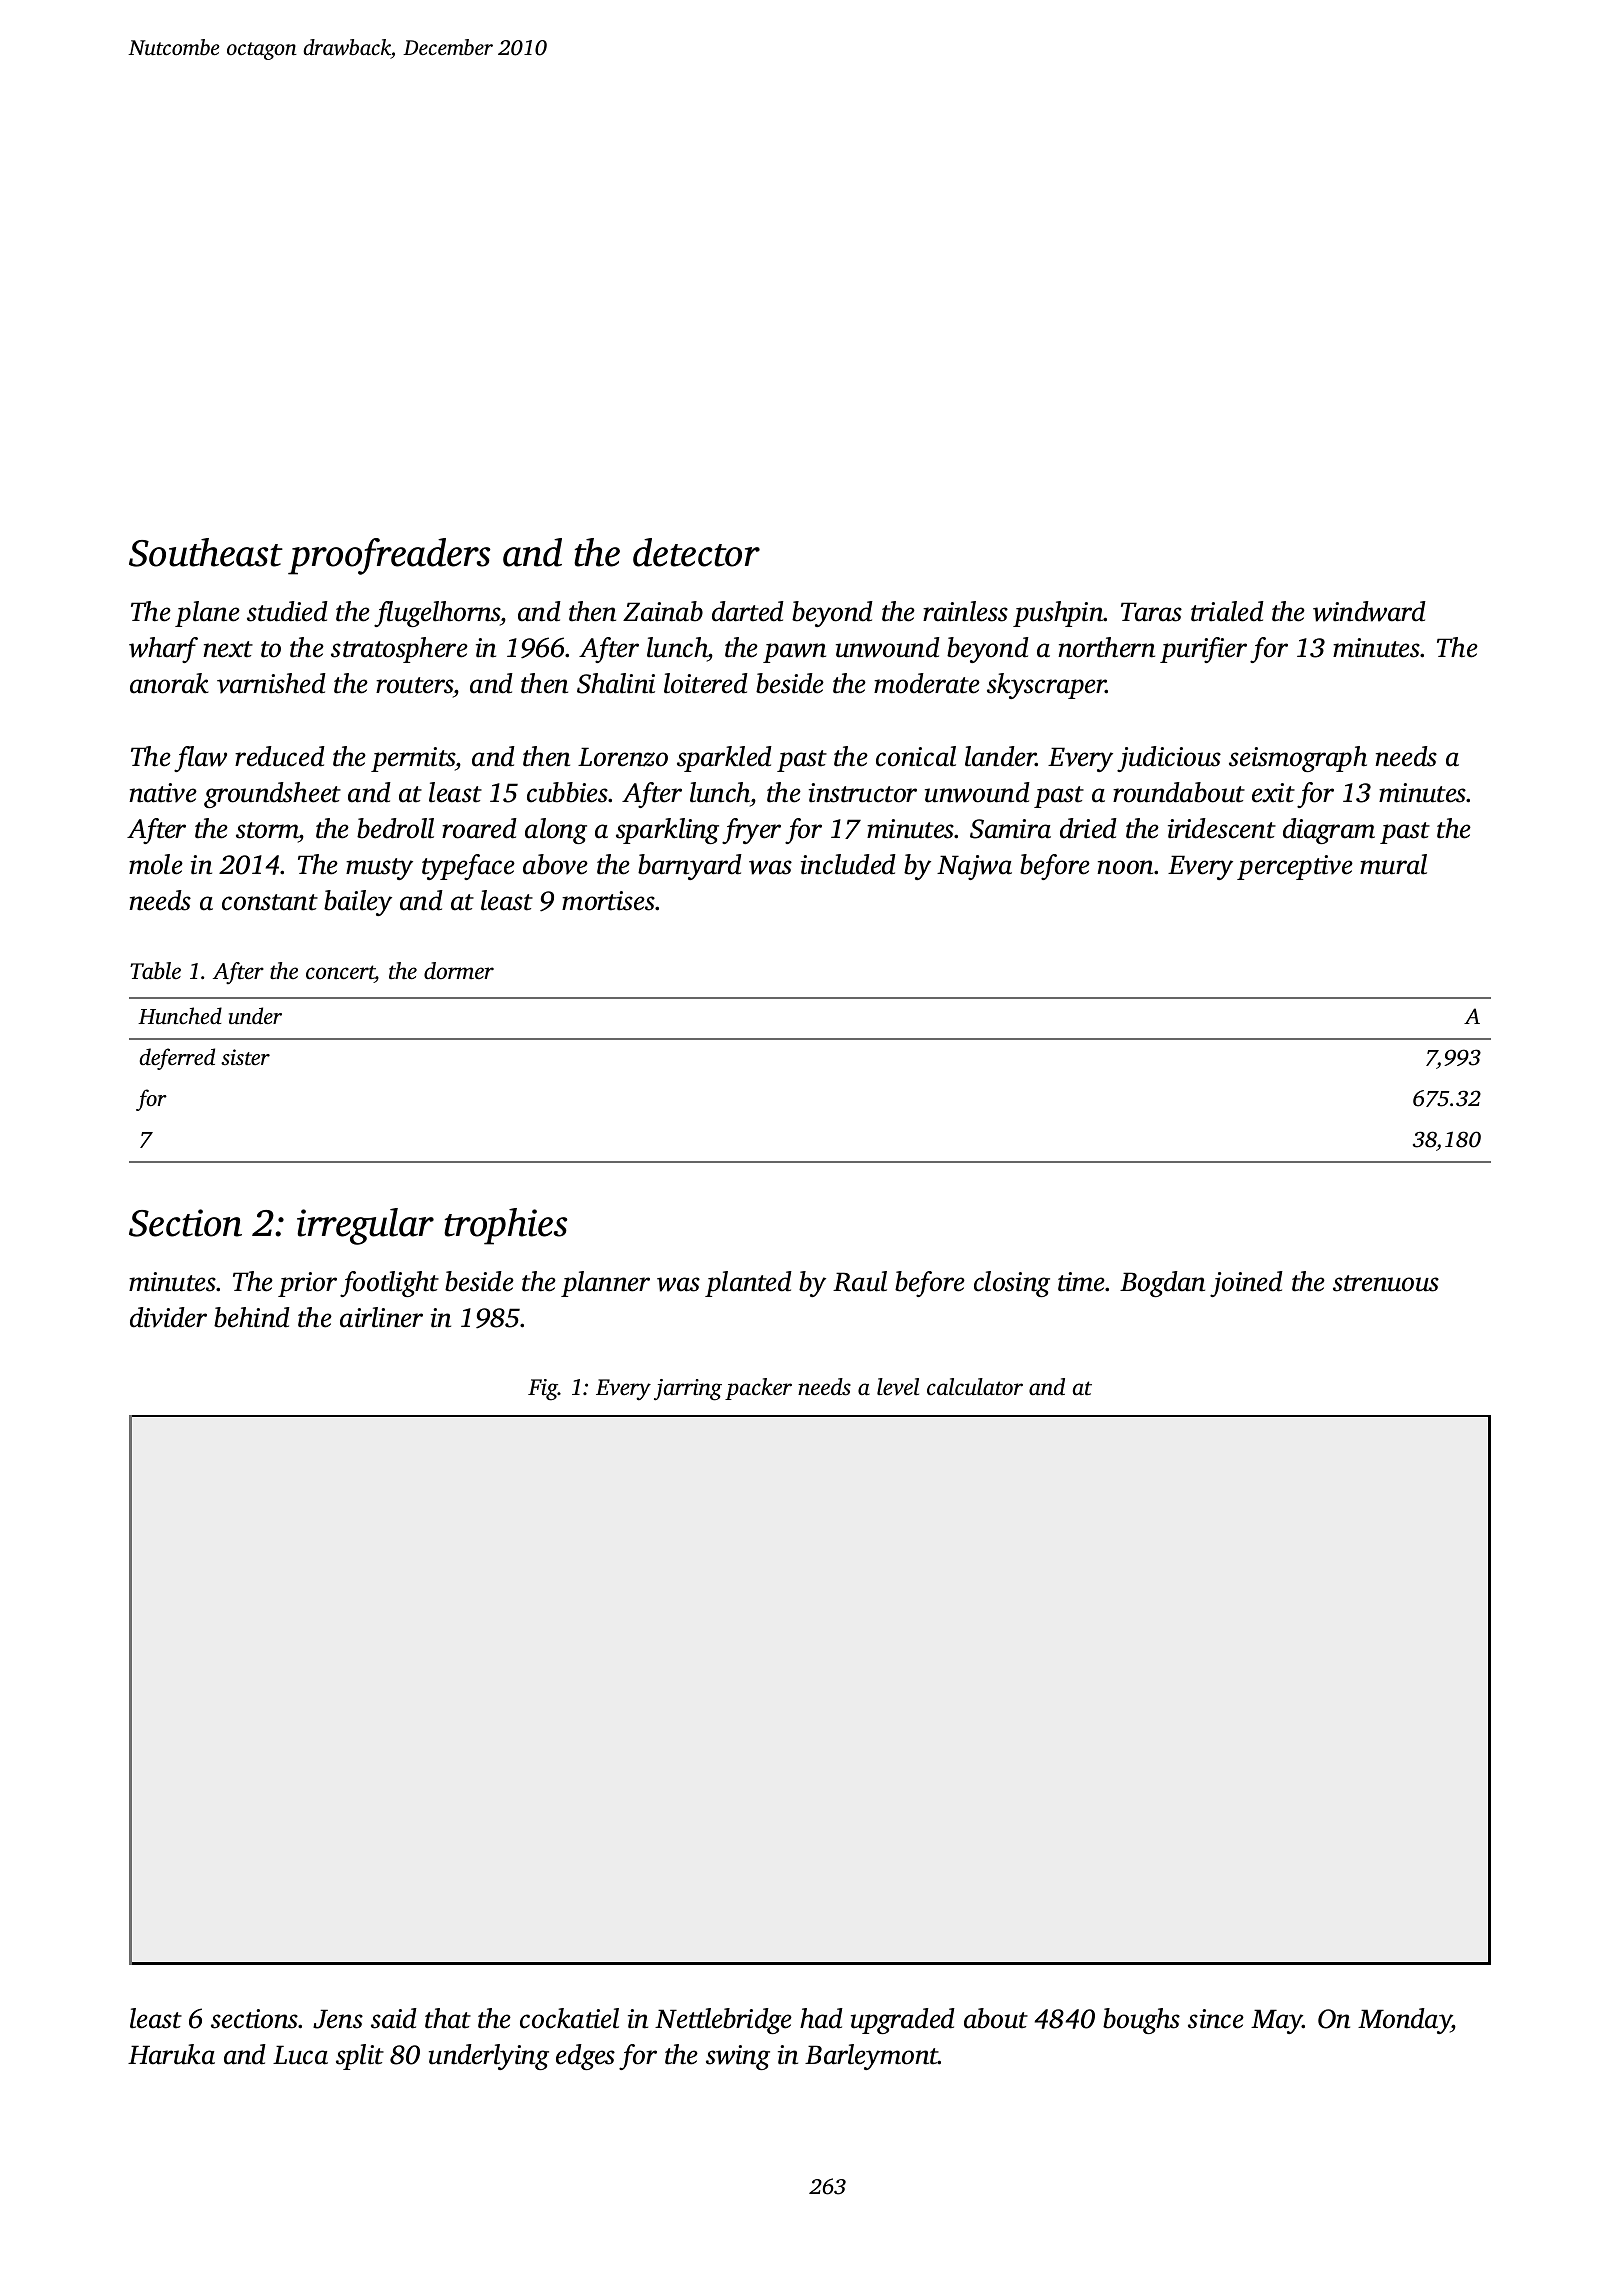  Describe the element at coordinates (1405, 2021) in the screenshot. I see `Monday` at that location.
